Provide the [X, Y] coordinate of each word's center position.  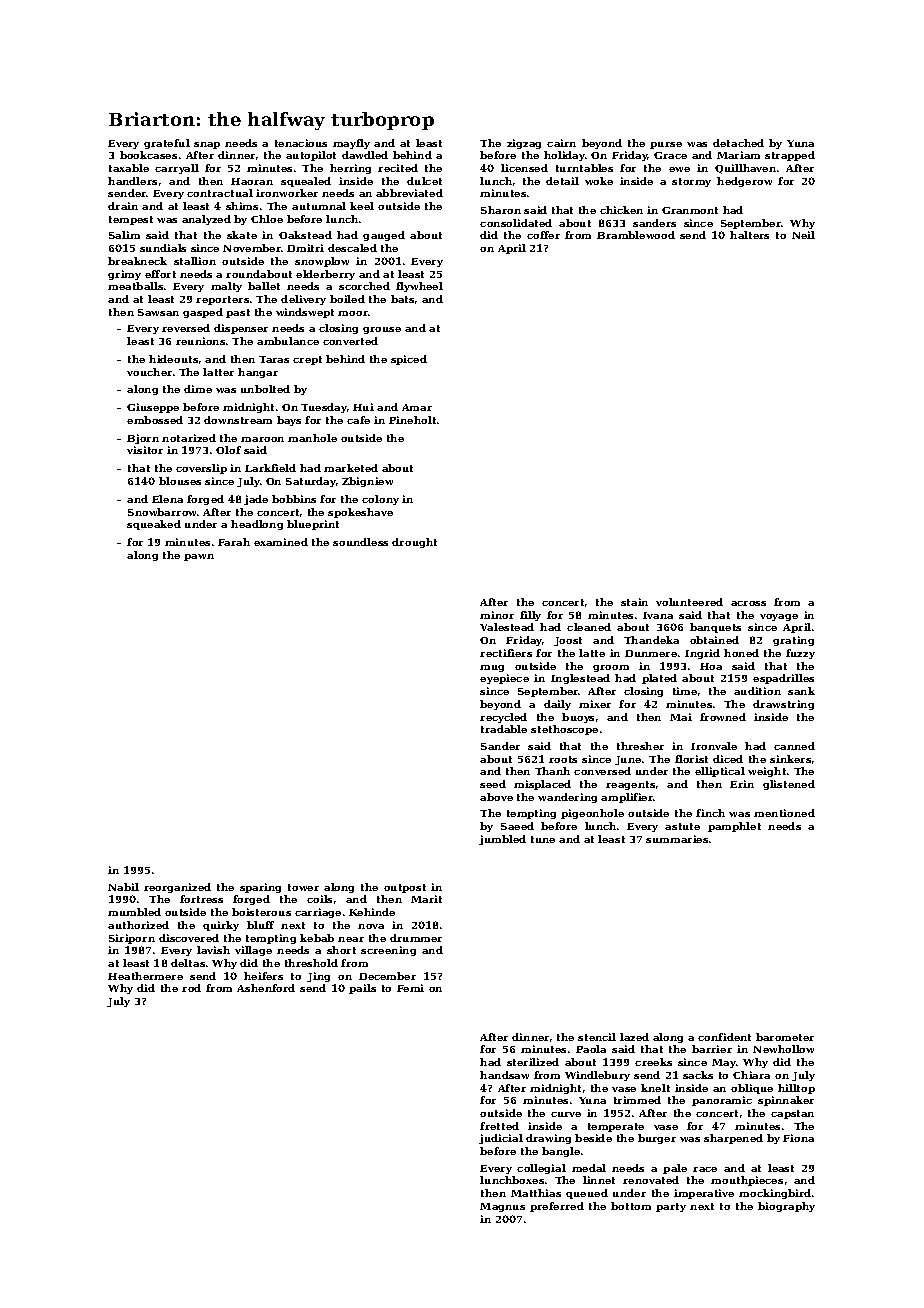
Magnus [502, 1207]
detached [738, 143]
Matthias [536, 1193]
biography [786, 1207]
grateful [167, 144]
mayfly [351, 144]
